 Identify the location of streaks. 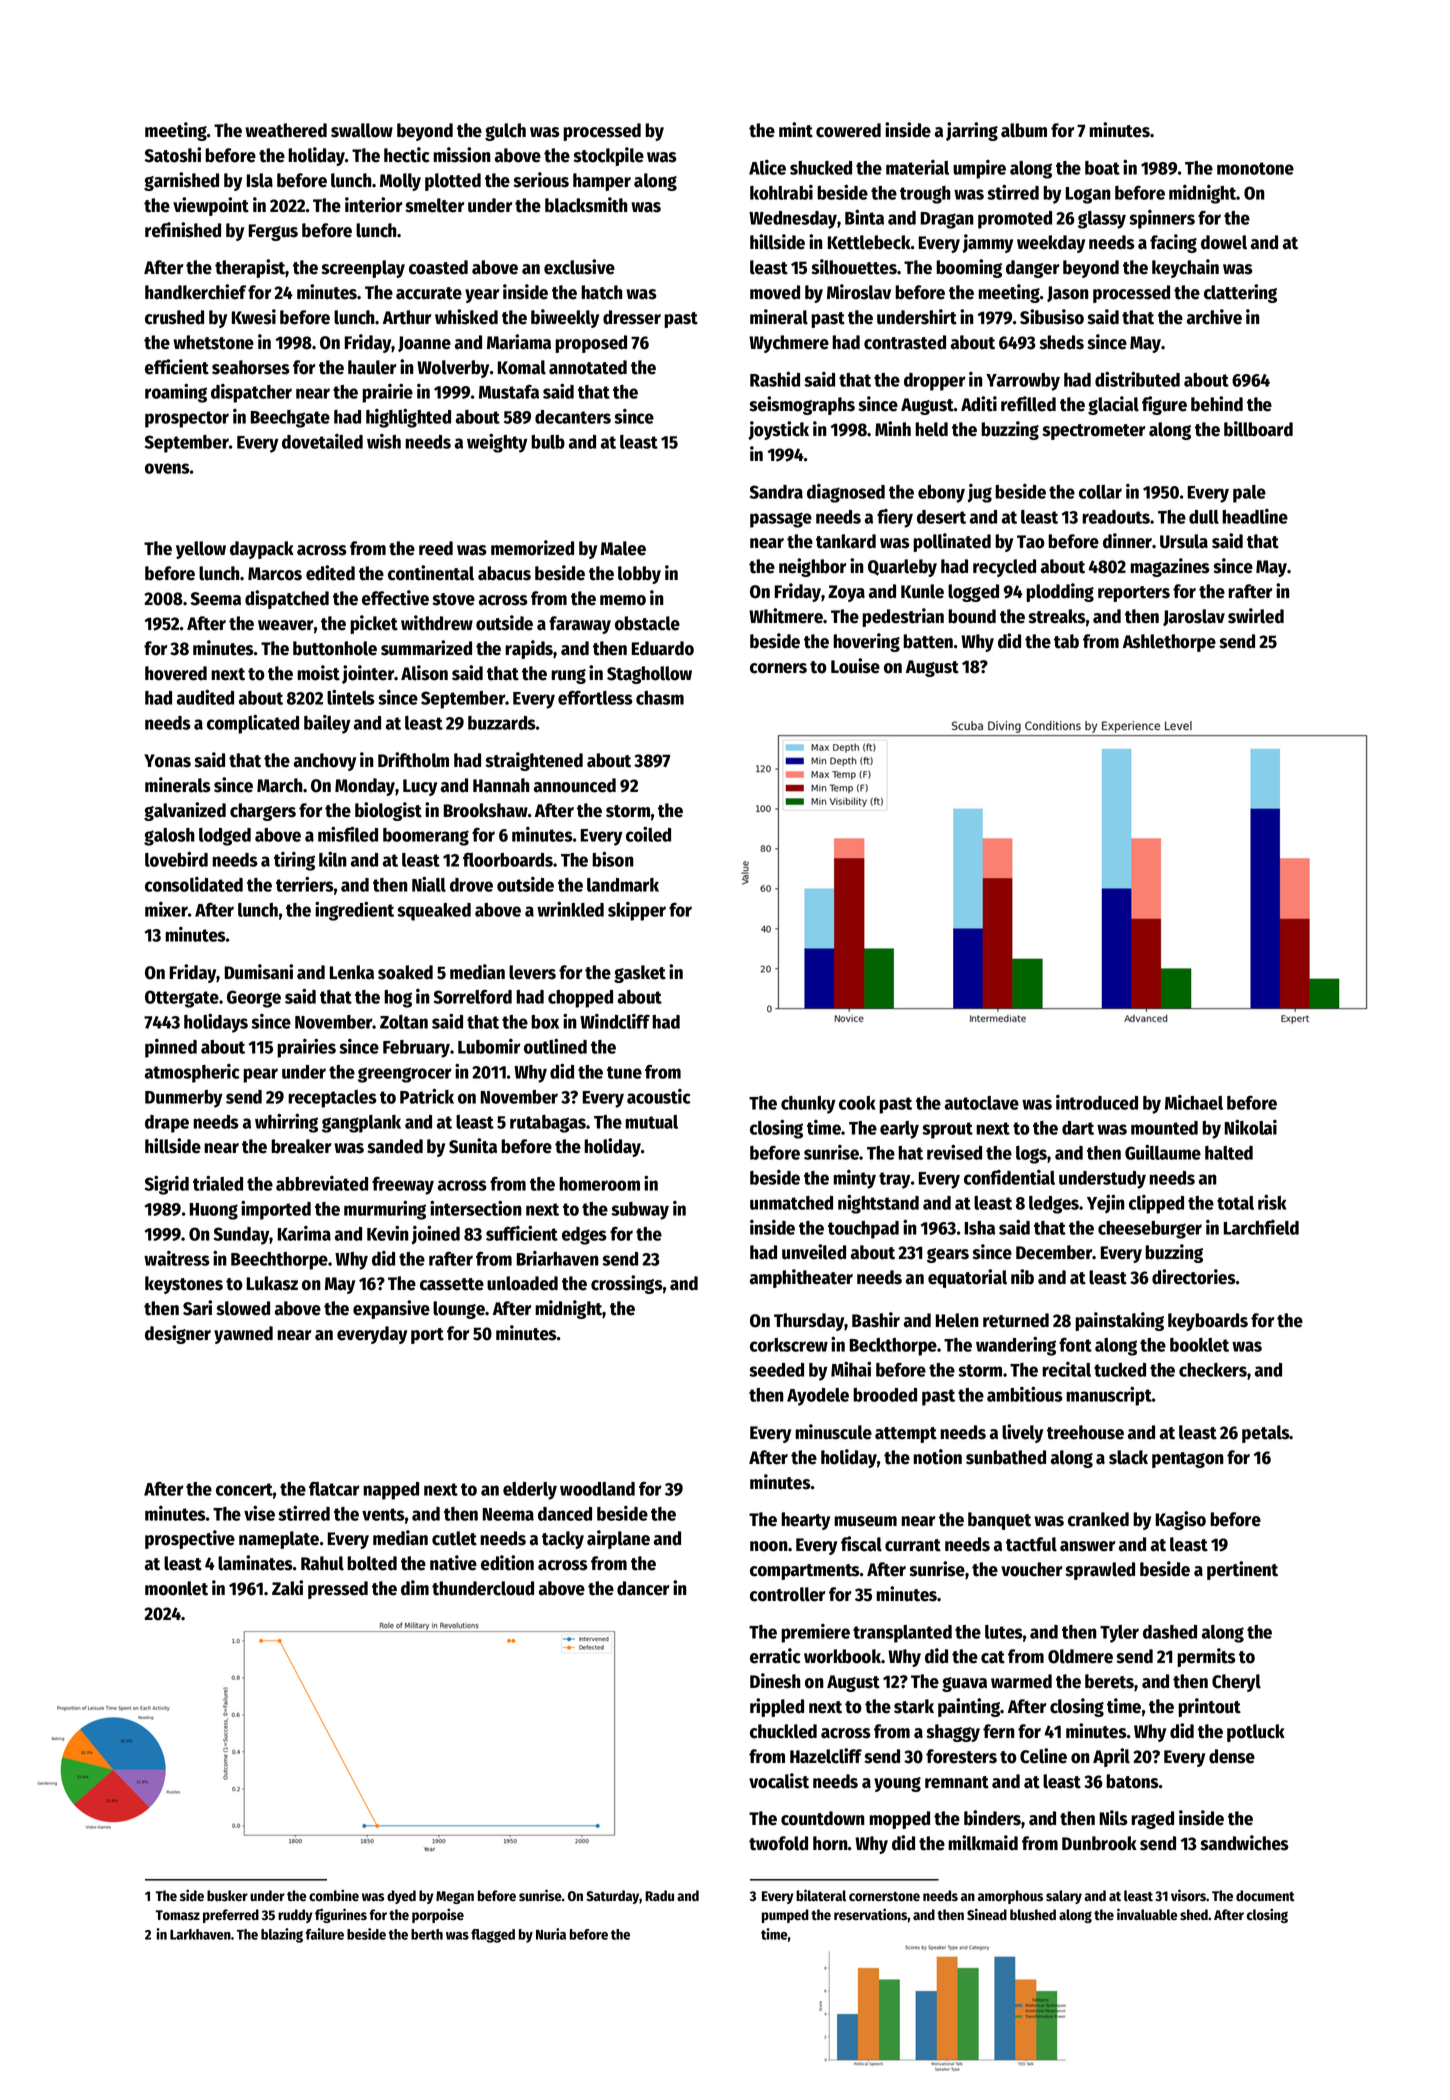
(1057, 616).
